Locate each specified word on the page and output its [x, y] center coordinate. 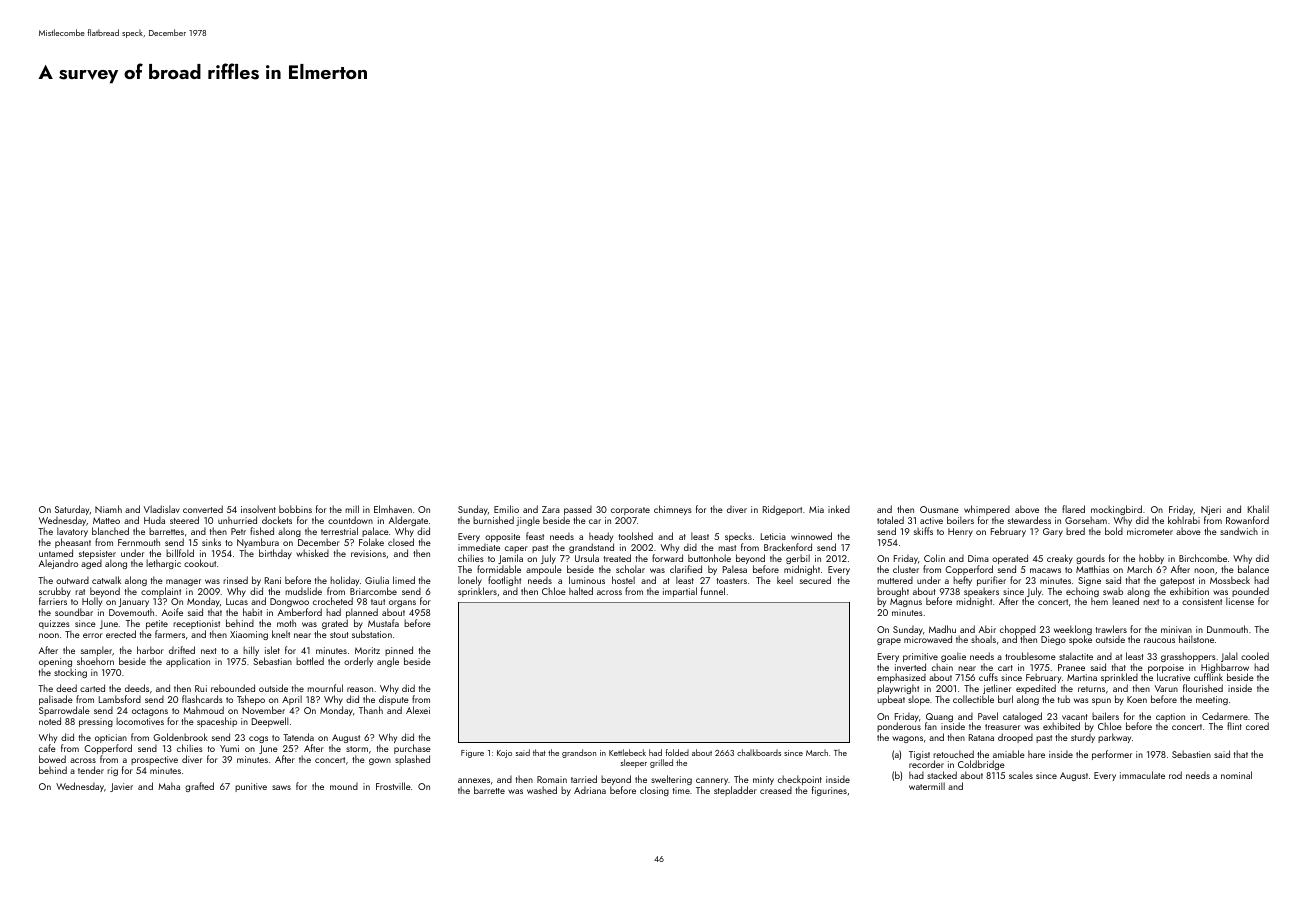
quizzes [54, 624]
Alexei [418, 710]
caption [1170, 718]
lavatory [72, 532]
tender [91, 770]
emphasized [901, 679]
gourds [1090, 559]
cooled [1255, 656]
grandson [579, 753]
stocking [70, 673]
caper [516, 549]
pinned [399, 652]
